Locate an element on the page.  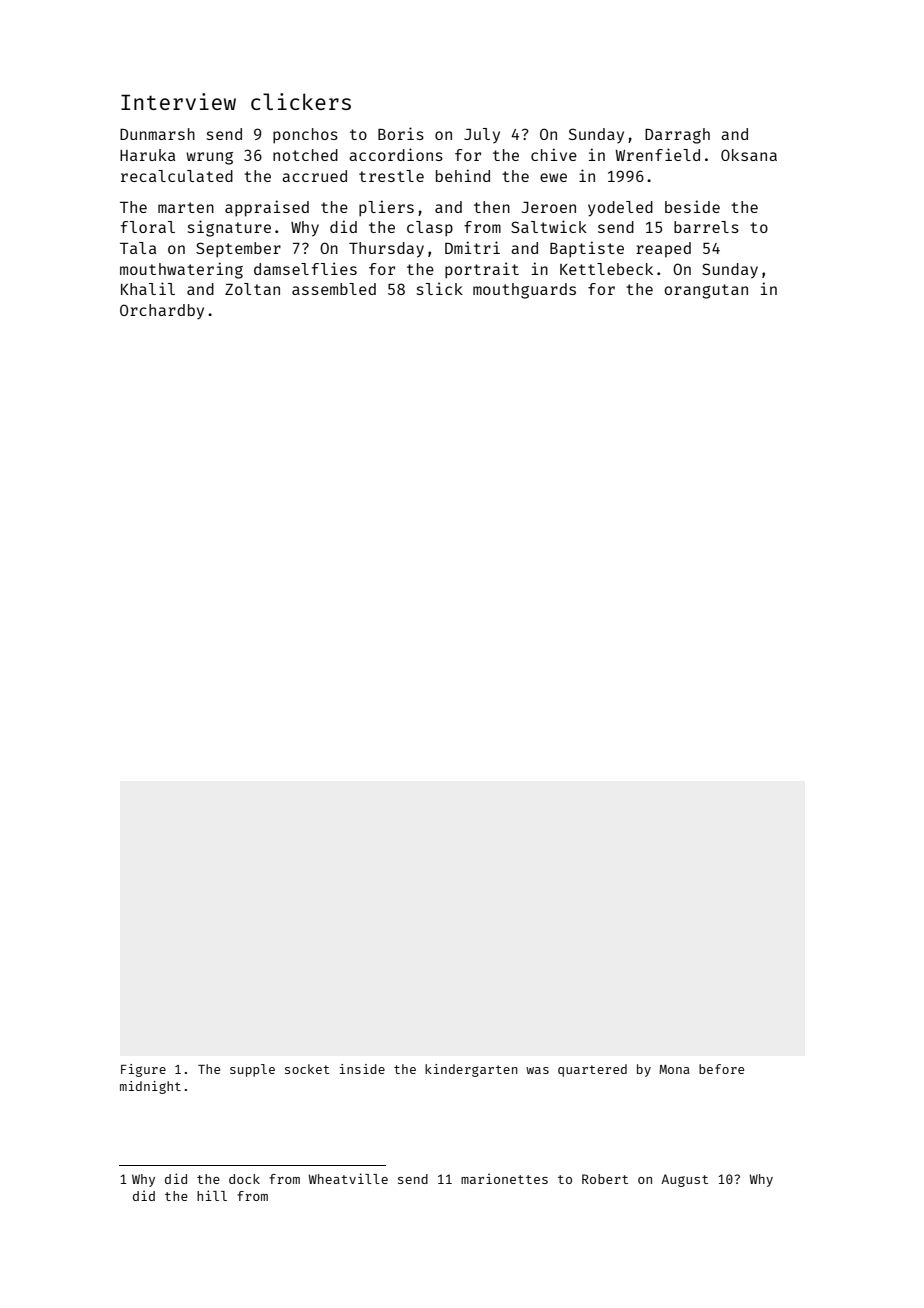
Dunmarsh is located at coordinates (157, 134).
